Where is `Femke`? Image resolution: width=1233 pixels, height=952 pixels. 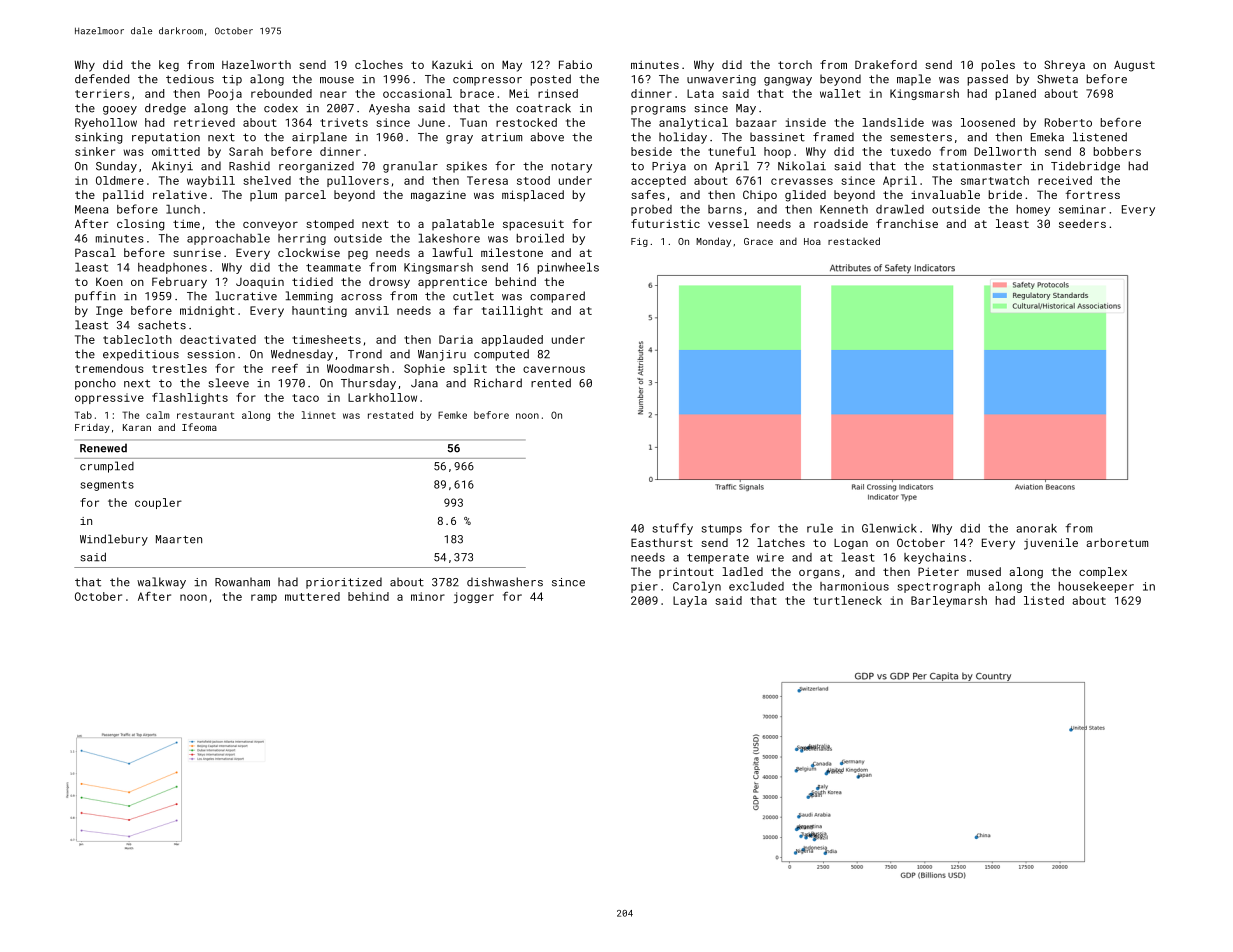
Femke is located at coordinates (452, 415).
